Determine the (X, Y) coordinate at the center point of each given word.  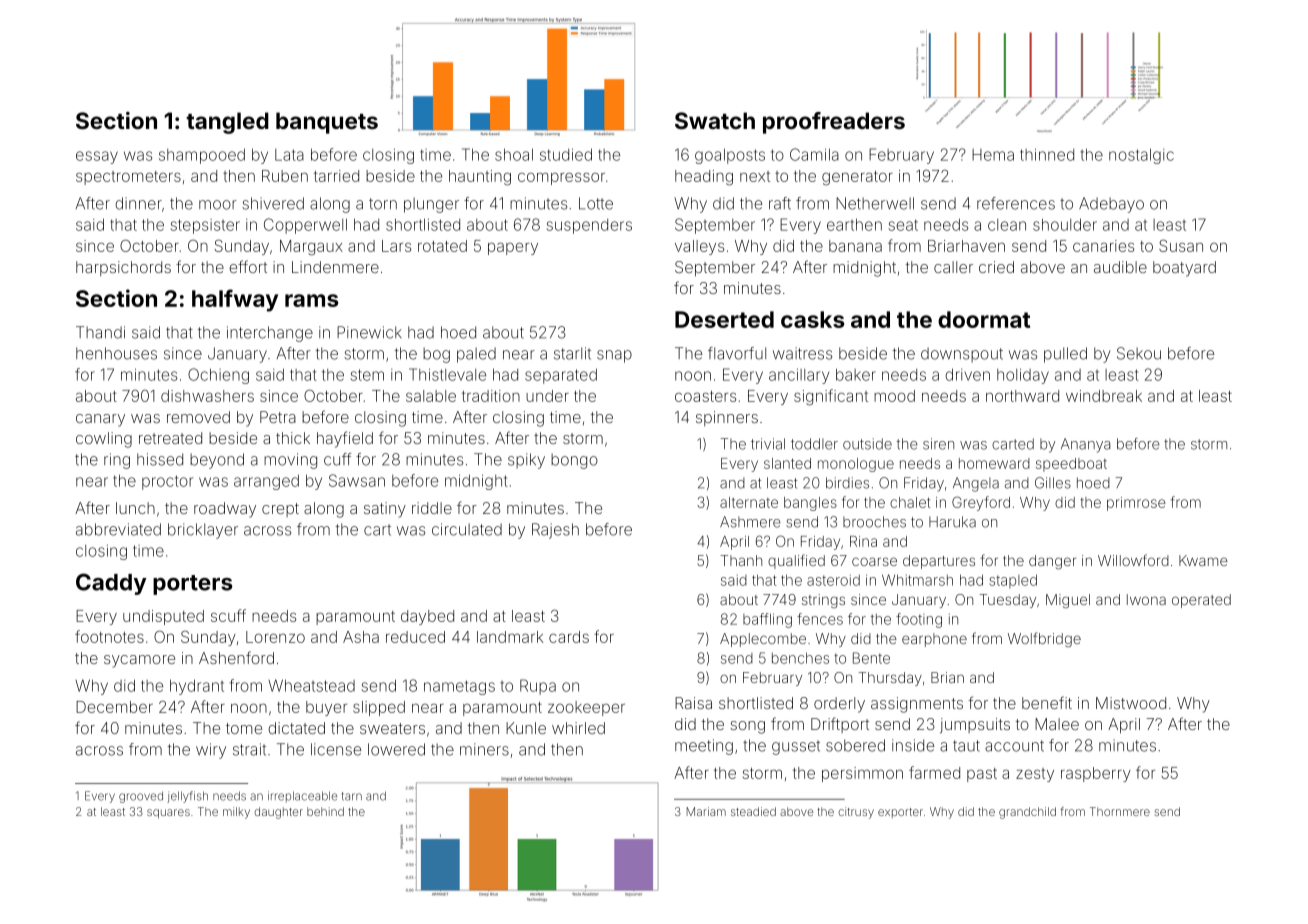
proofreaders (834, 123)
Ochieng (218, 376)
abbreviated (118, 529)
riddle (432, 508)
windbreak (1104, 396)
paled (476, 355)
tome (244, 728)
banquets (327, 123)
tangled (227, 123)
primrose (1136, 504)
